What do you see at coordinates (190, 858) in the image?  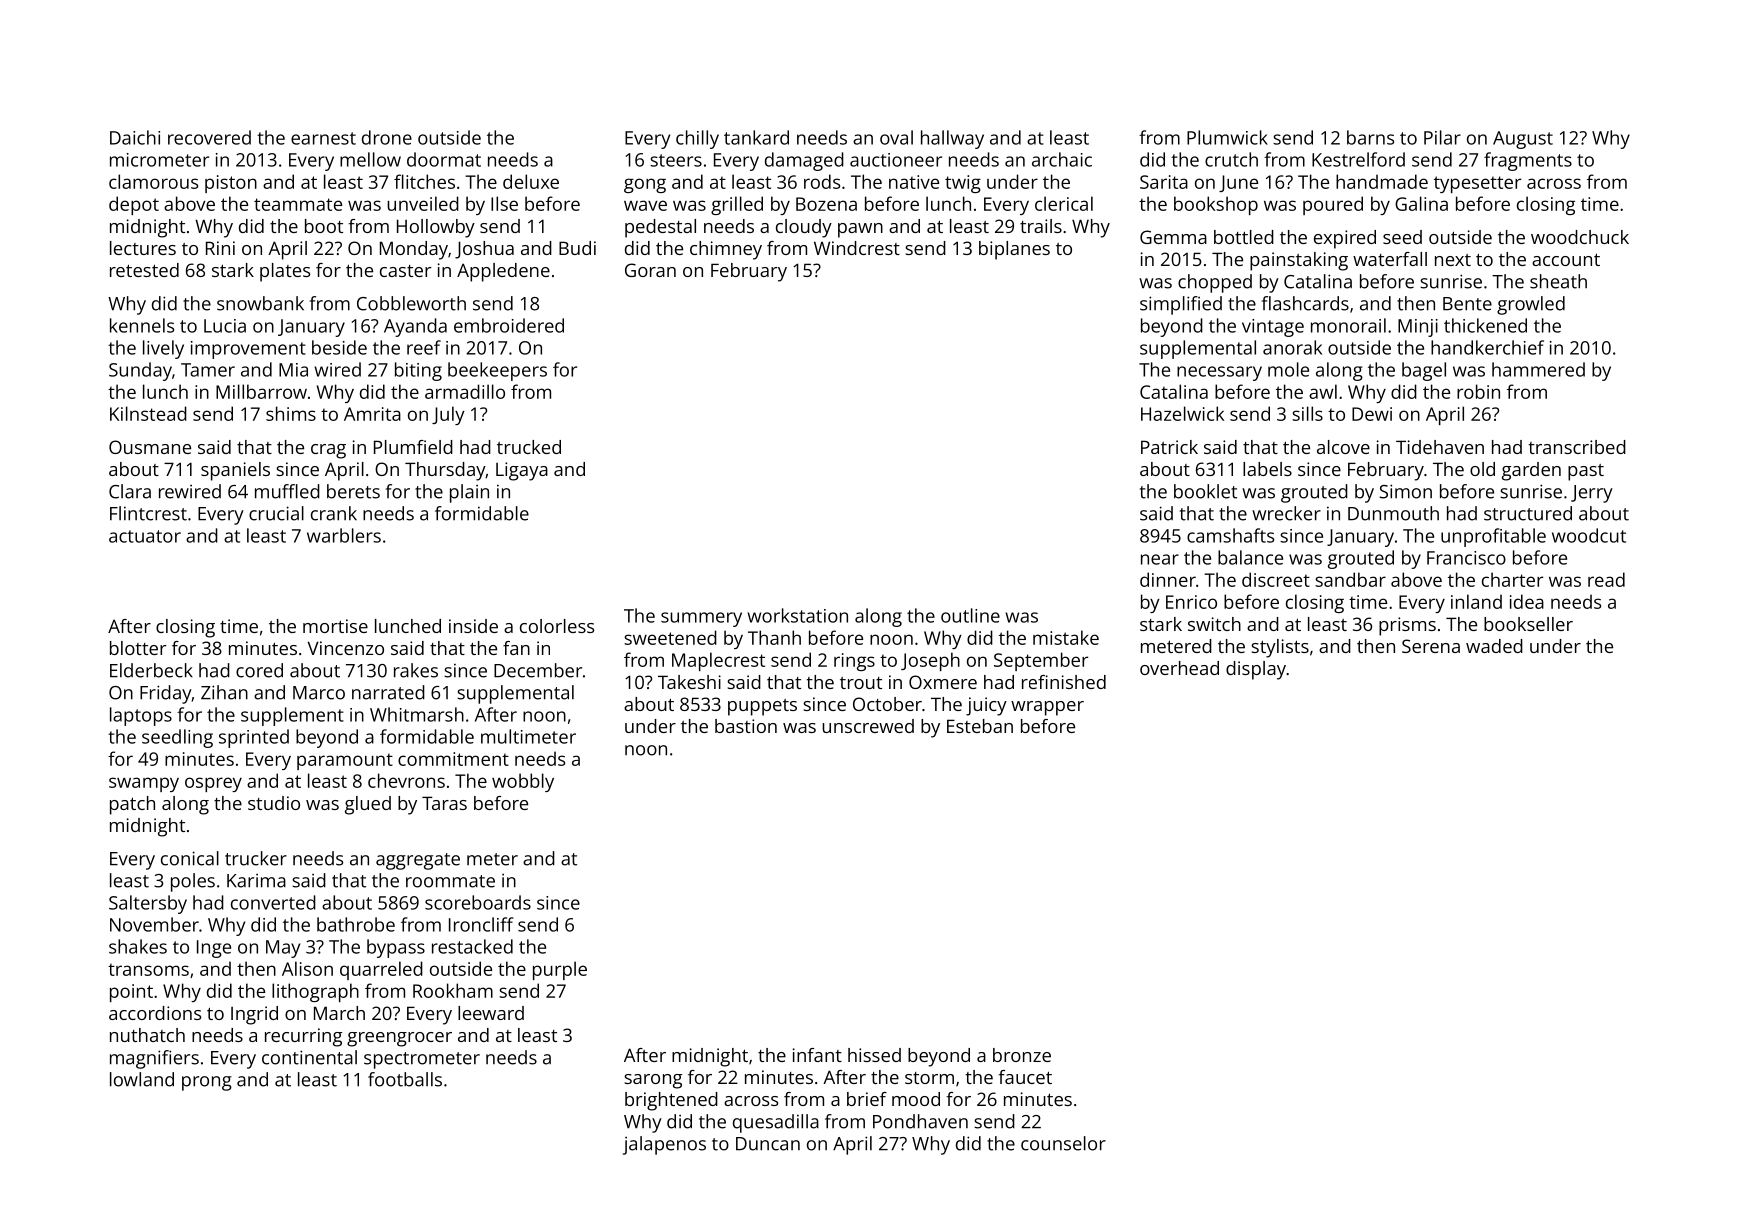 I see `conical` at bounding box center [190, 858].
